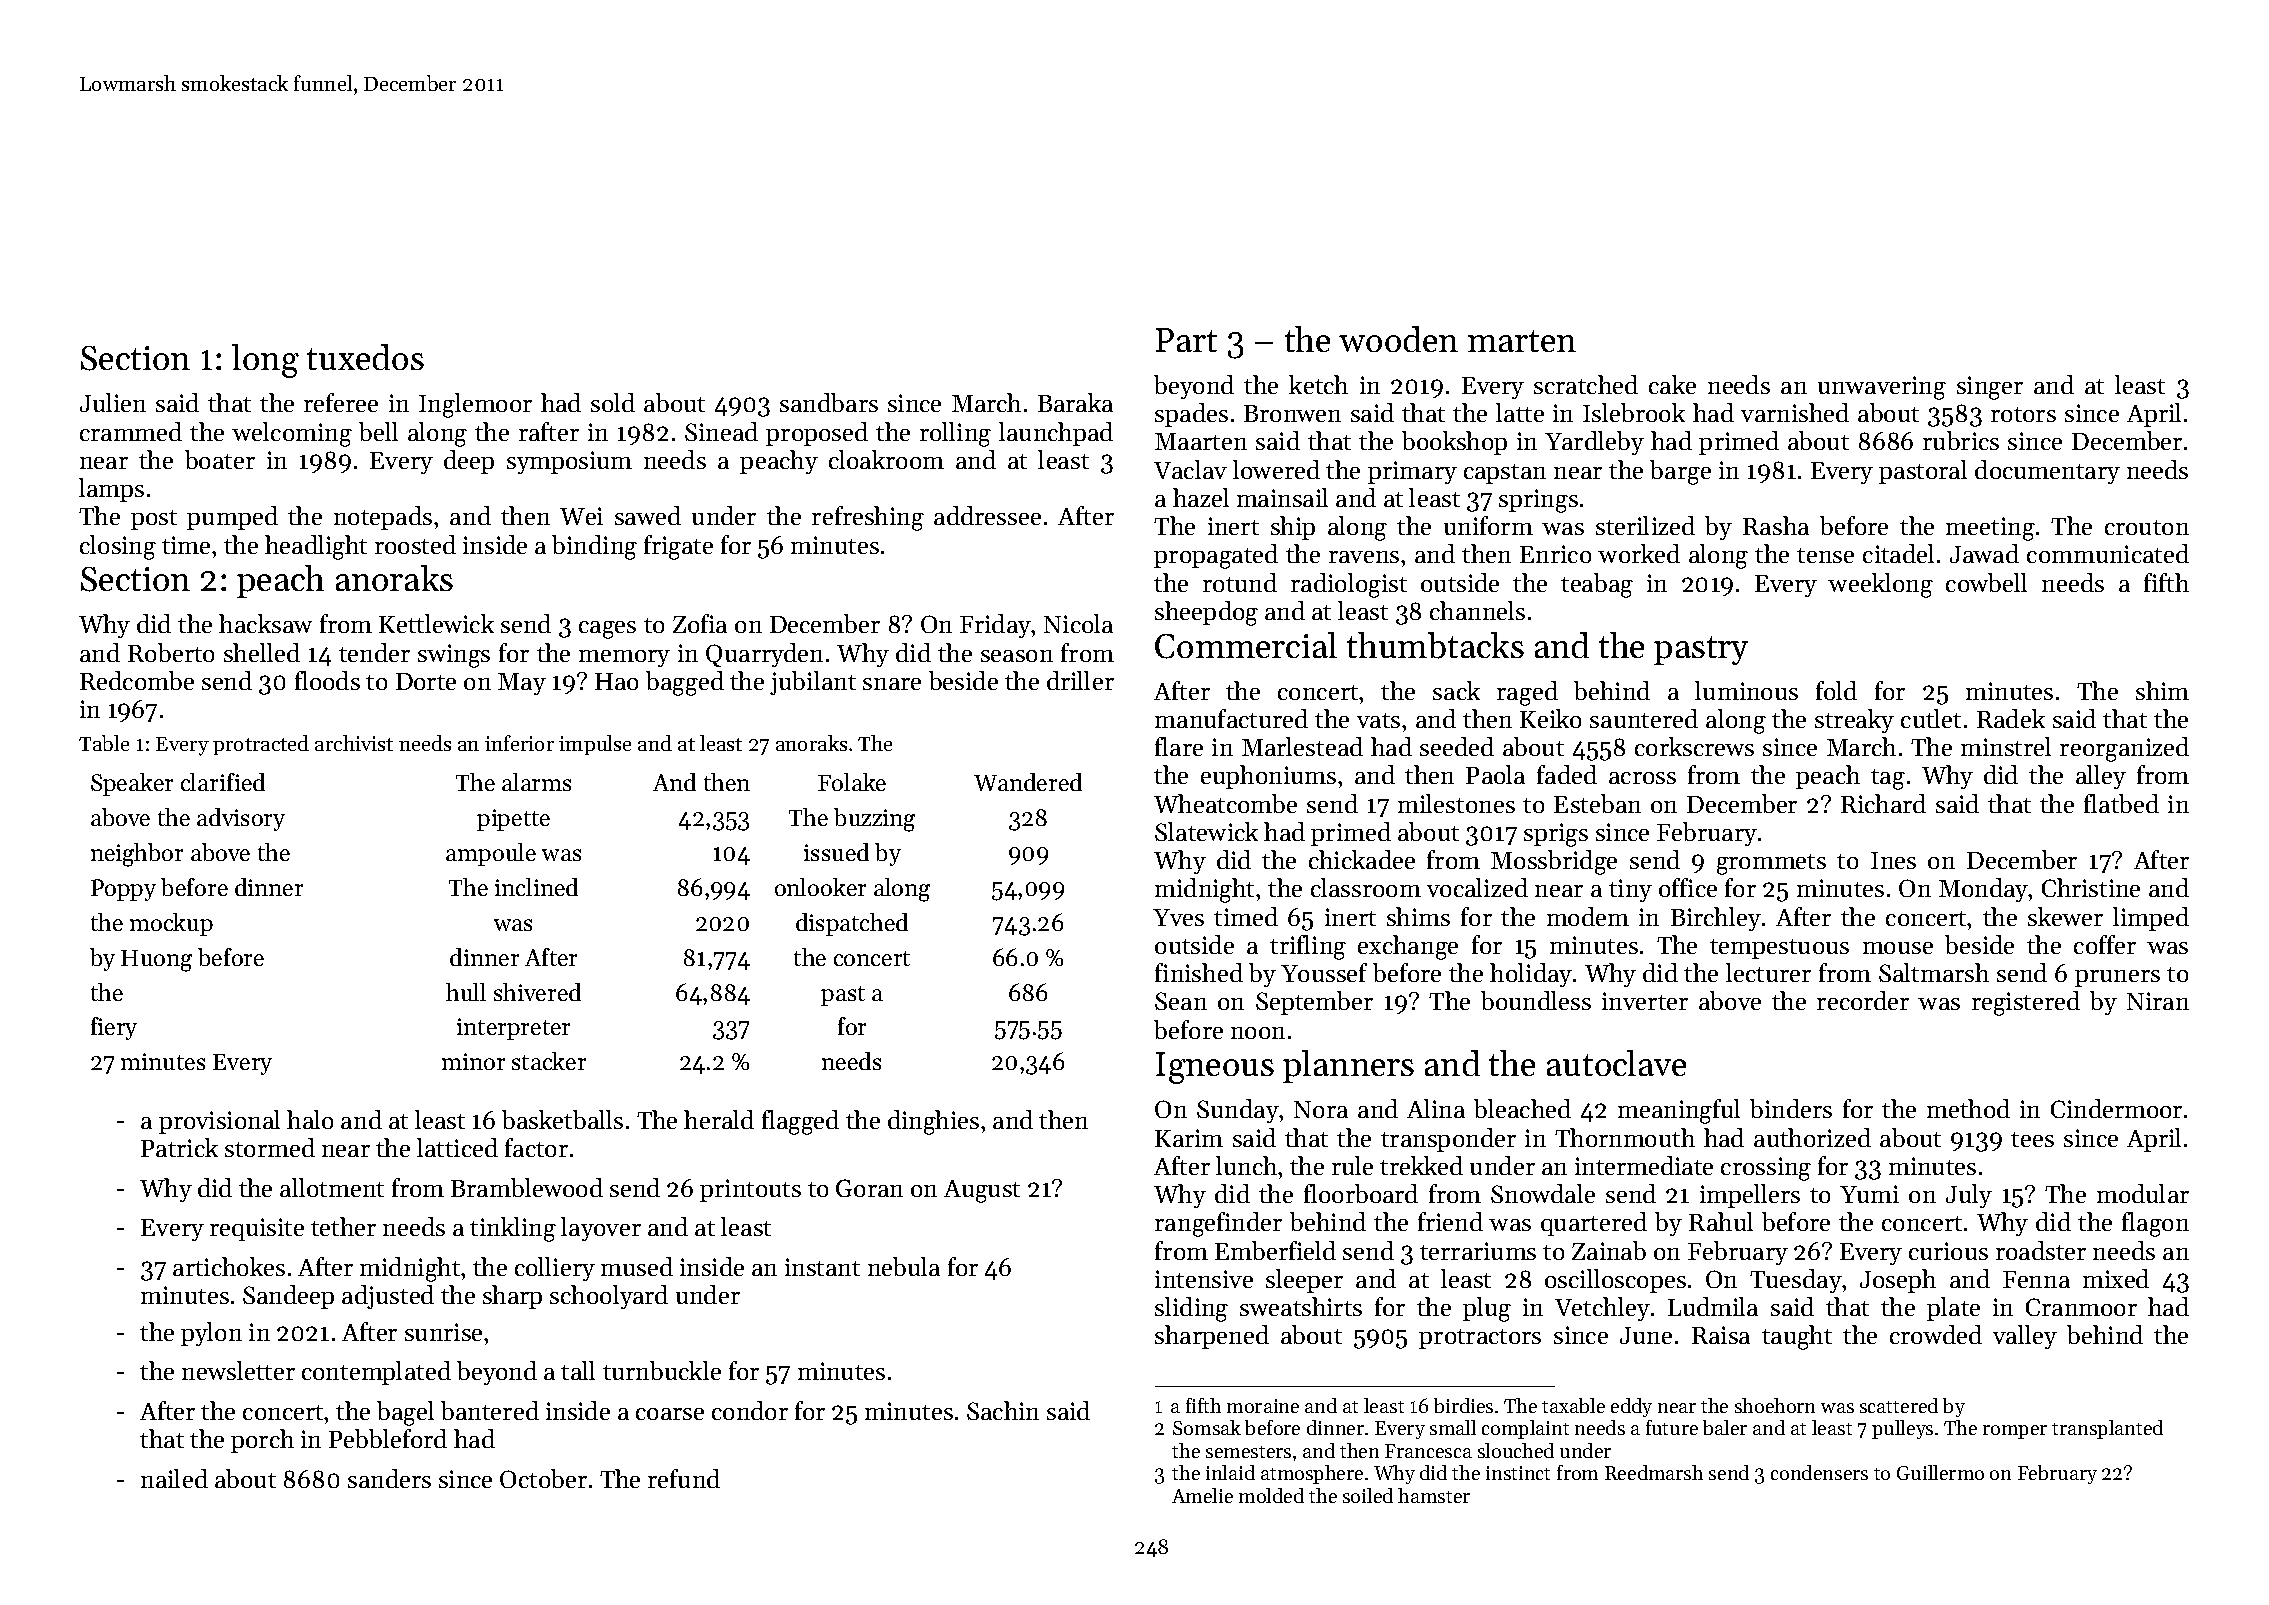 This screenshot has width=2269, height=1605. I want to click on crammed, so click(131, 431).
